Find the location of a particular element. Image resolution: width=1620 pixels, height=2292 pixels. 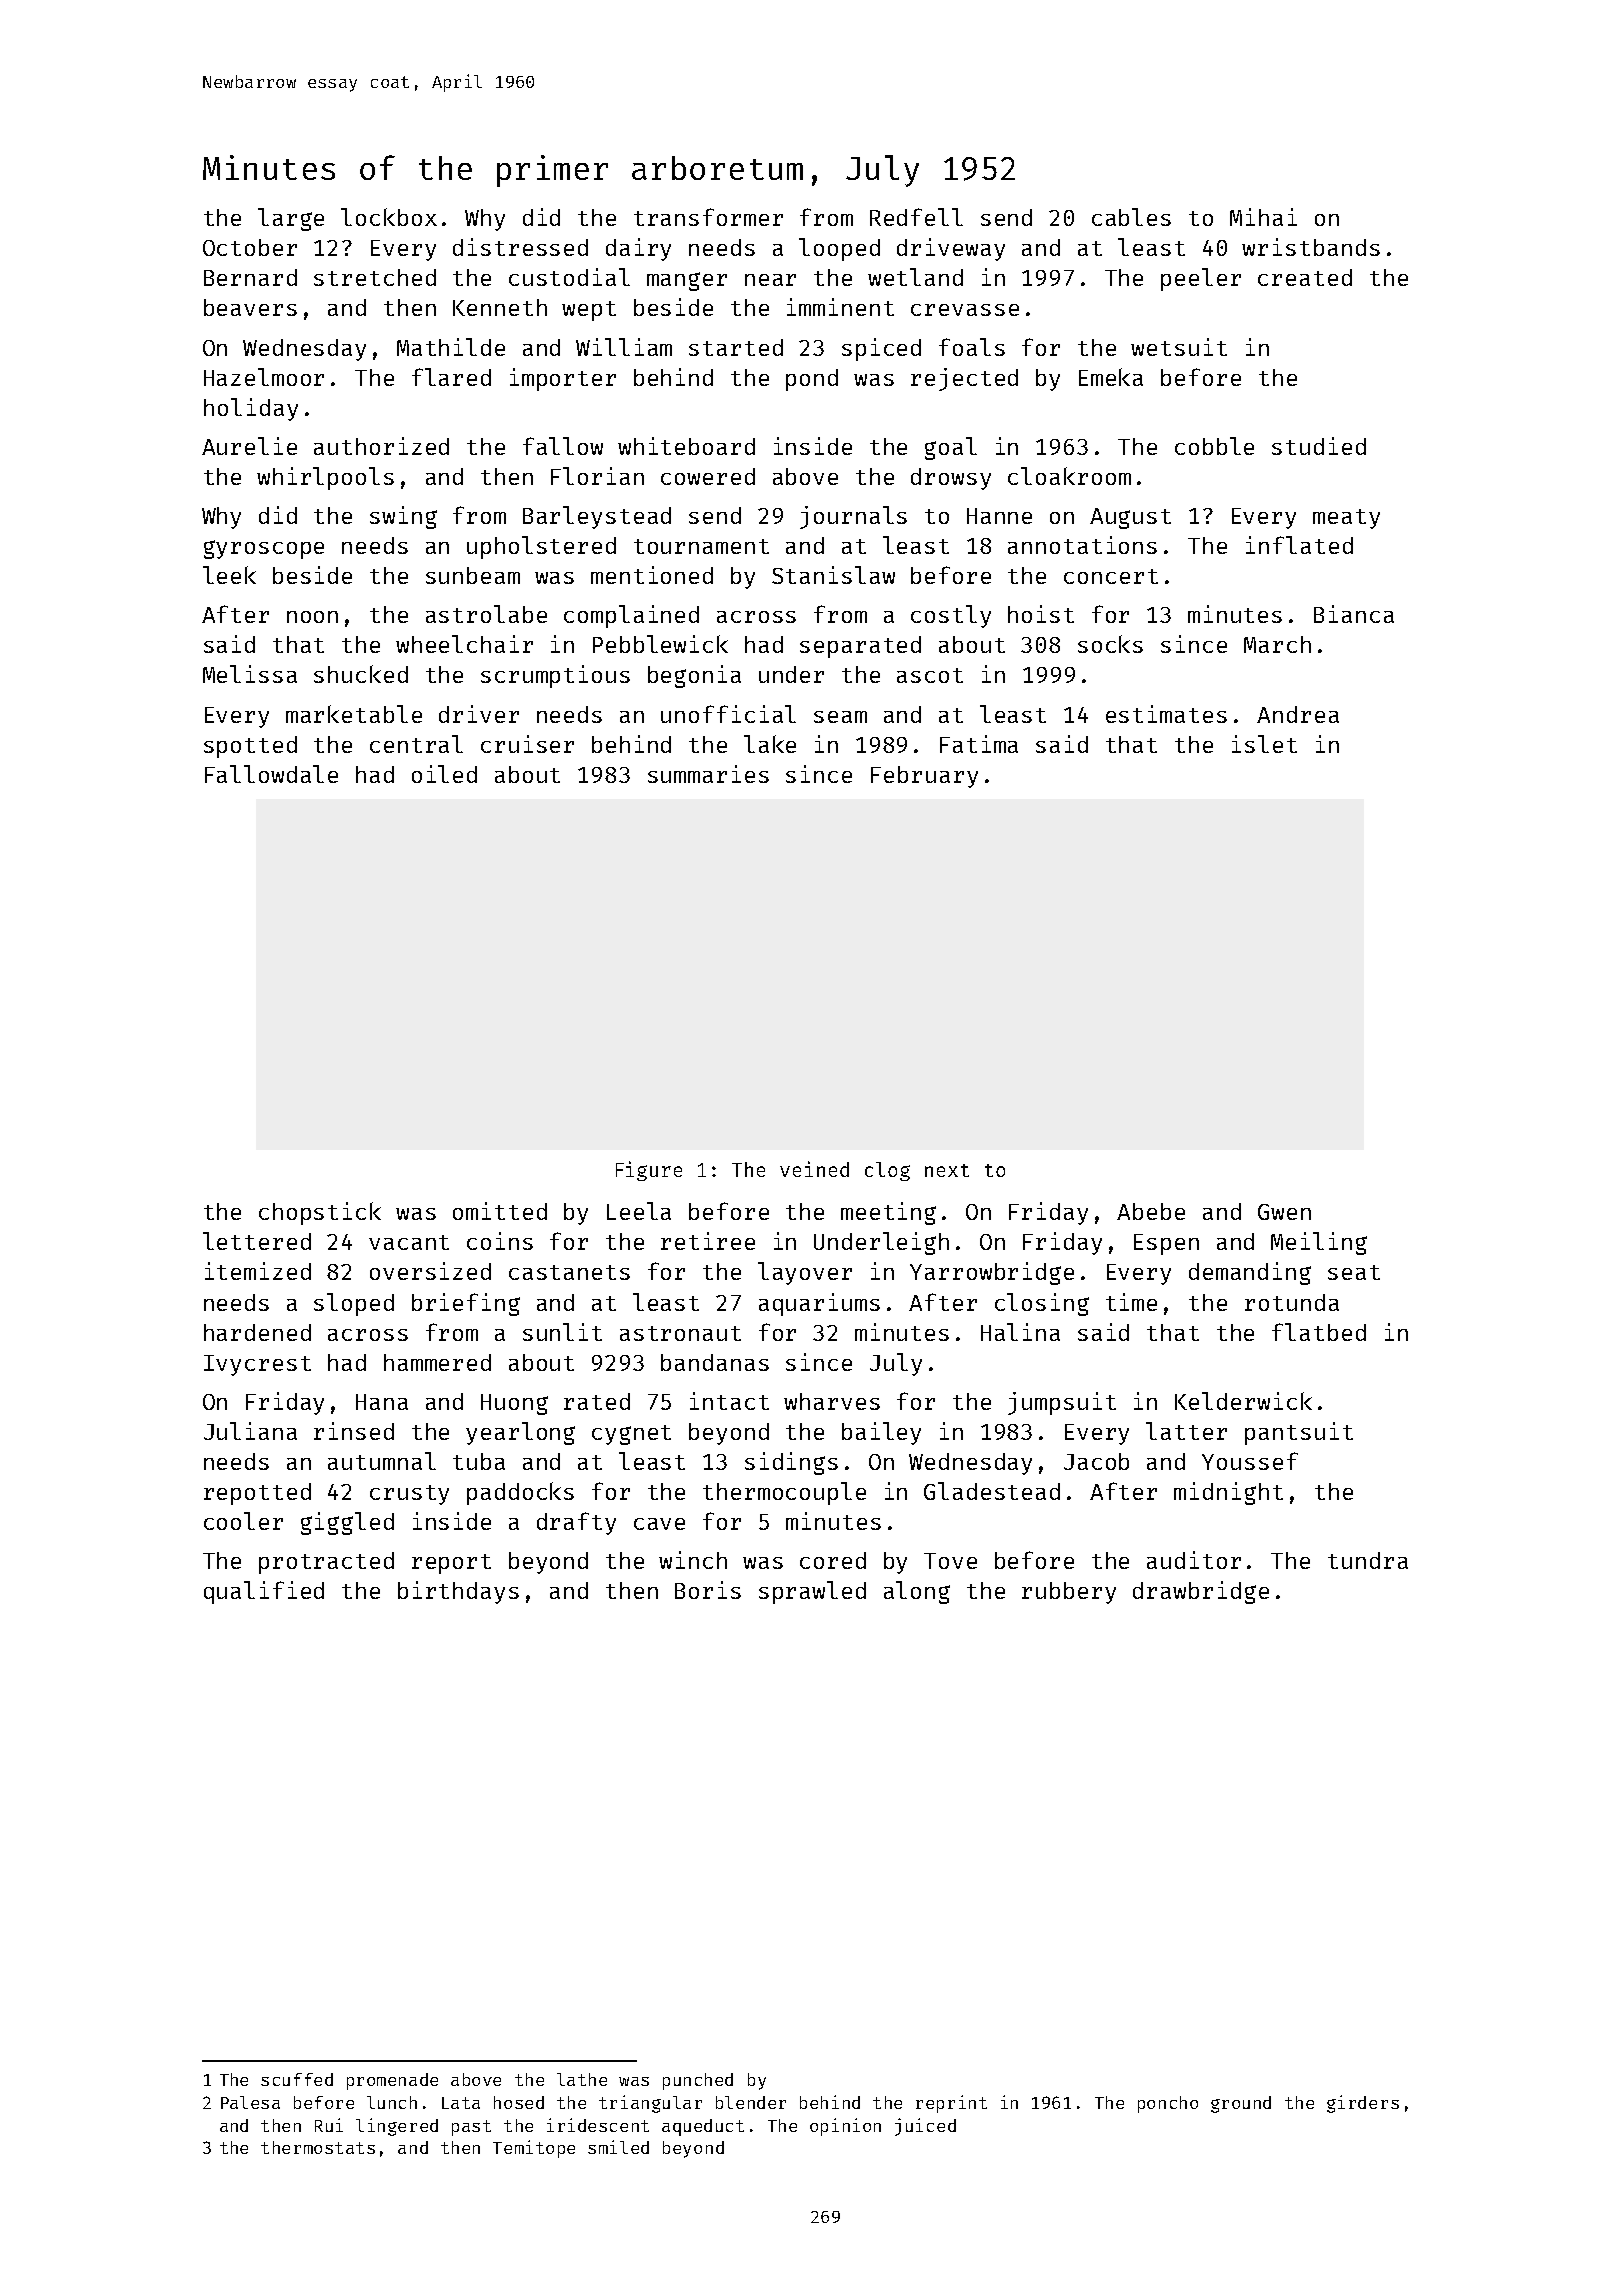

seat is located at coordinates (1354, 1272).
